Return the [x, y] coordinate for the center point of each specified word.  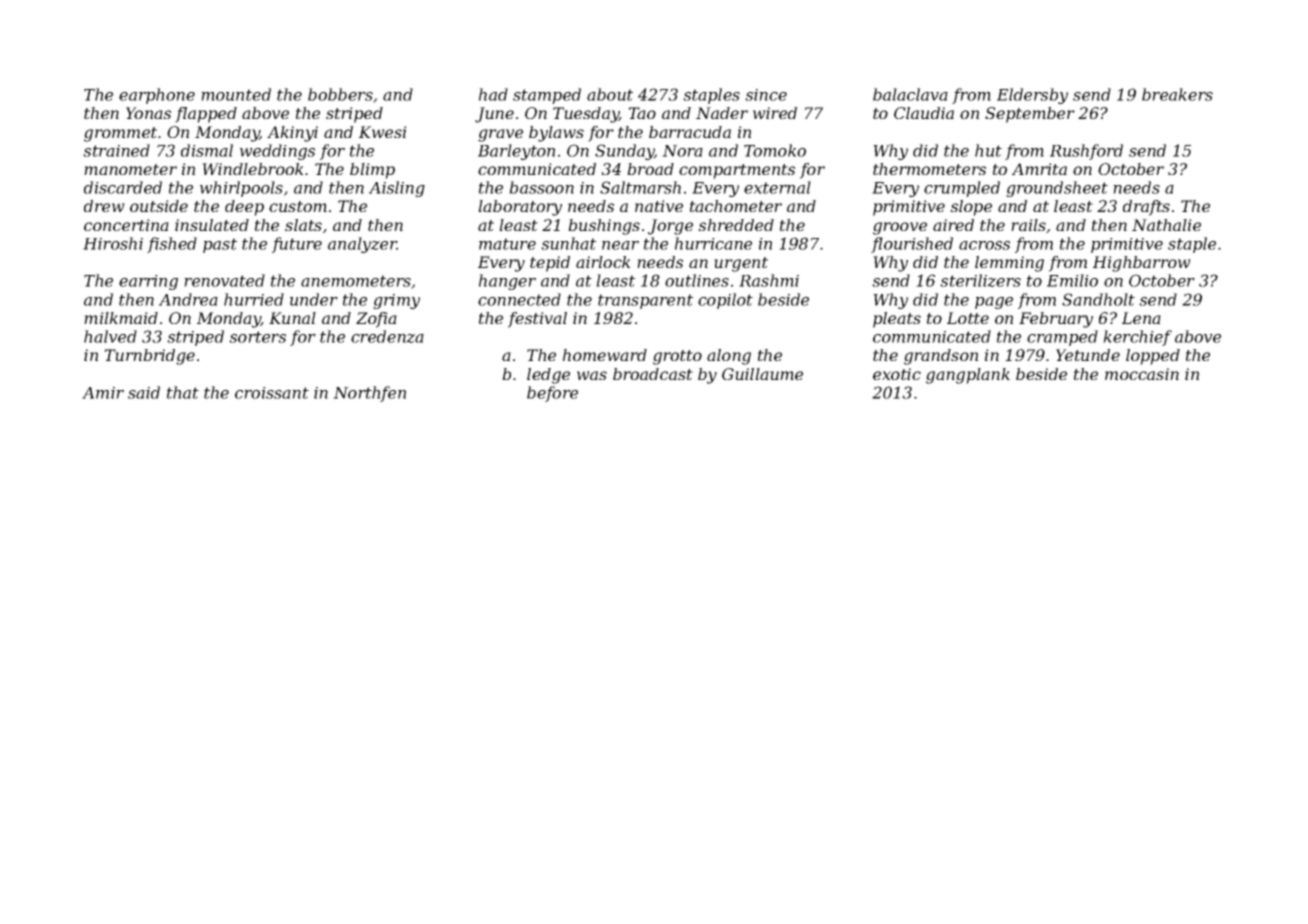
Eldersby [1032, 96]
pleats [897, 320]
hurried [254, 299]
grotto [677, 357]
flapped [206, 115]
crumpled [962, 189]
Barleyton [516, 152]
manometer [130, 169]
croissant [272, 393]
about [610, 94]
